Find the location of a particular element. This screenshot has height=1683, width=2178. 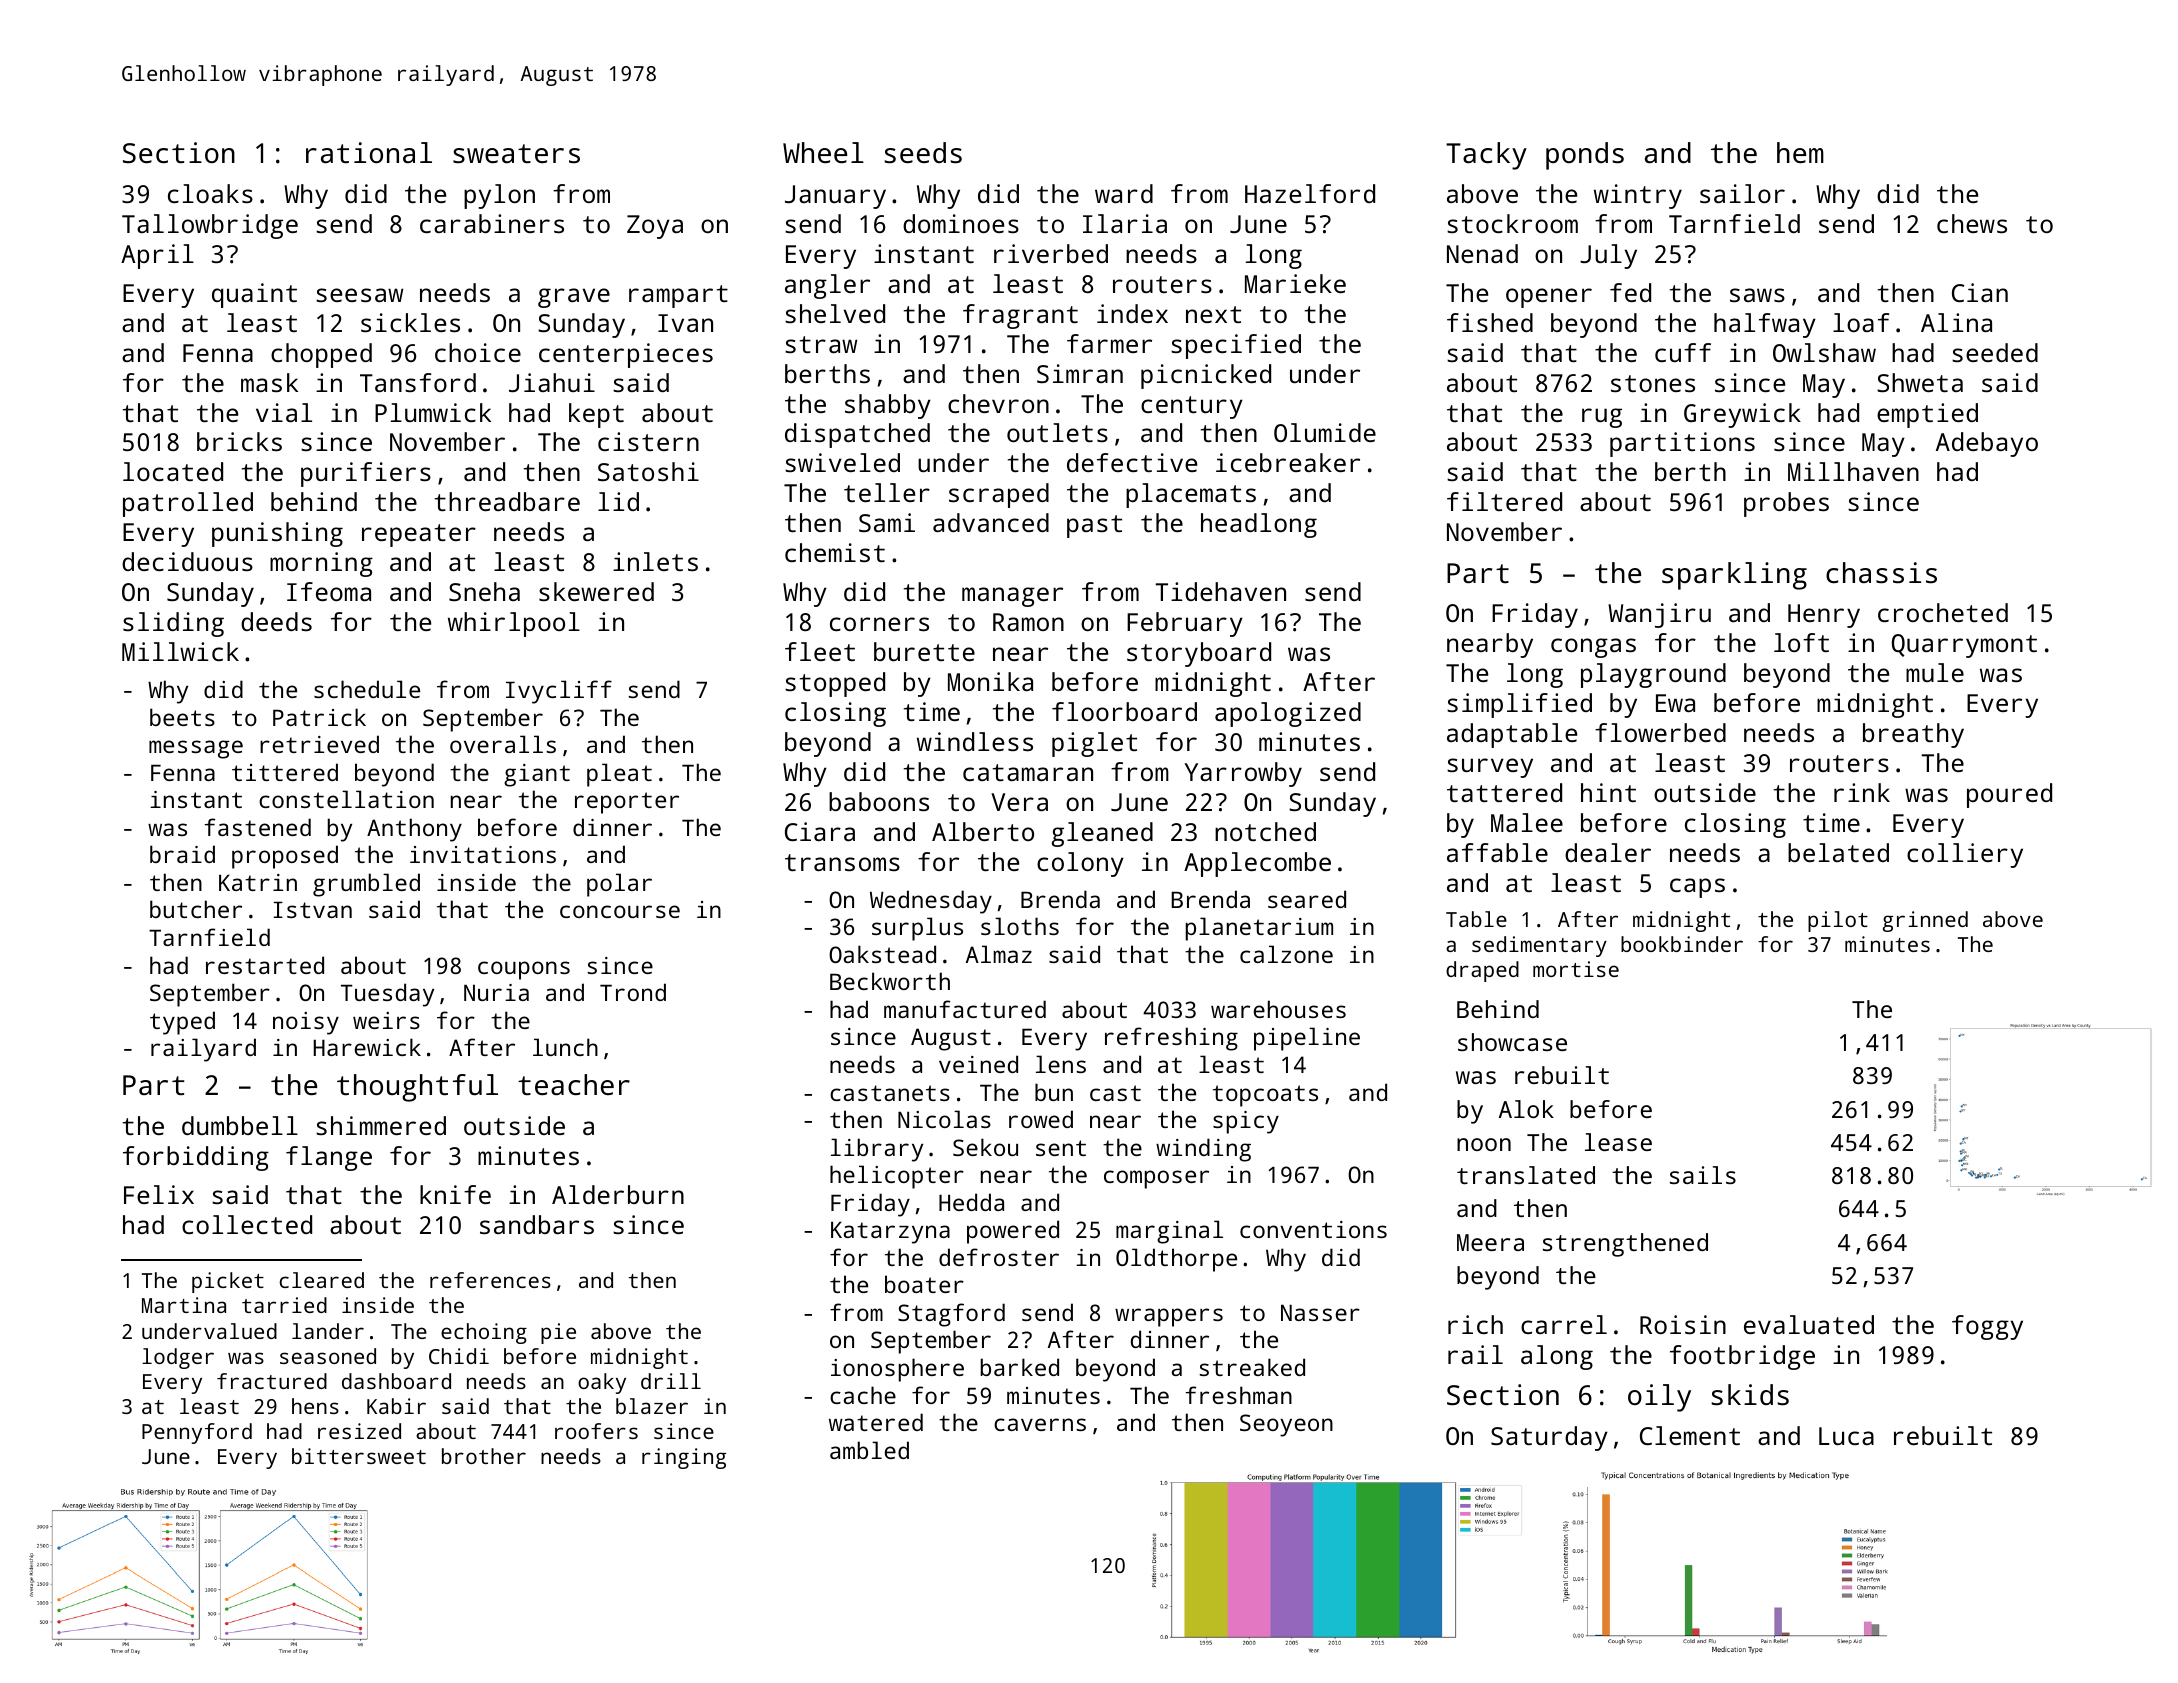

chews is located at coordinates (1972, 223).
